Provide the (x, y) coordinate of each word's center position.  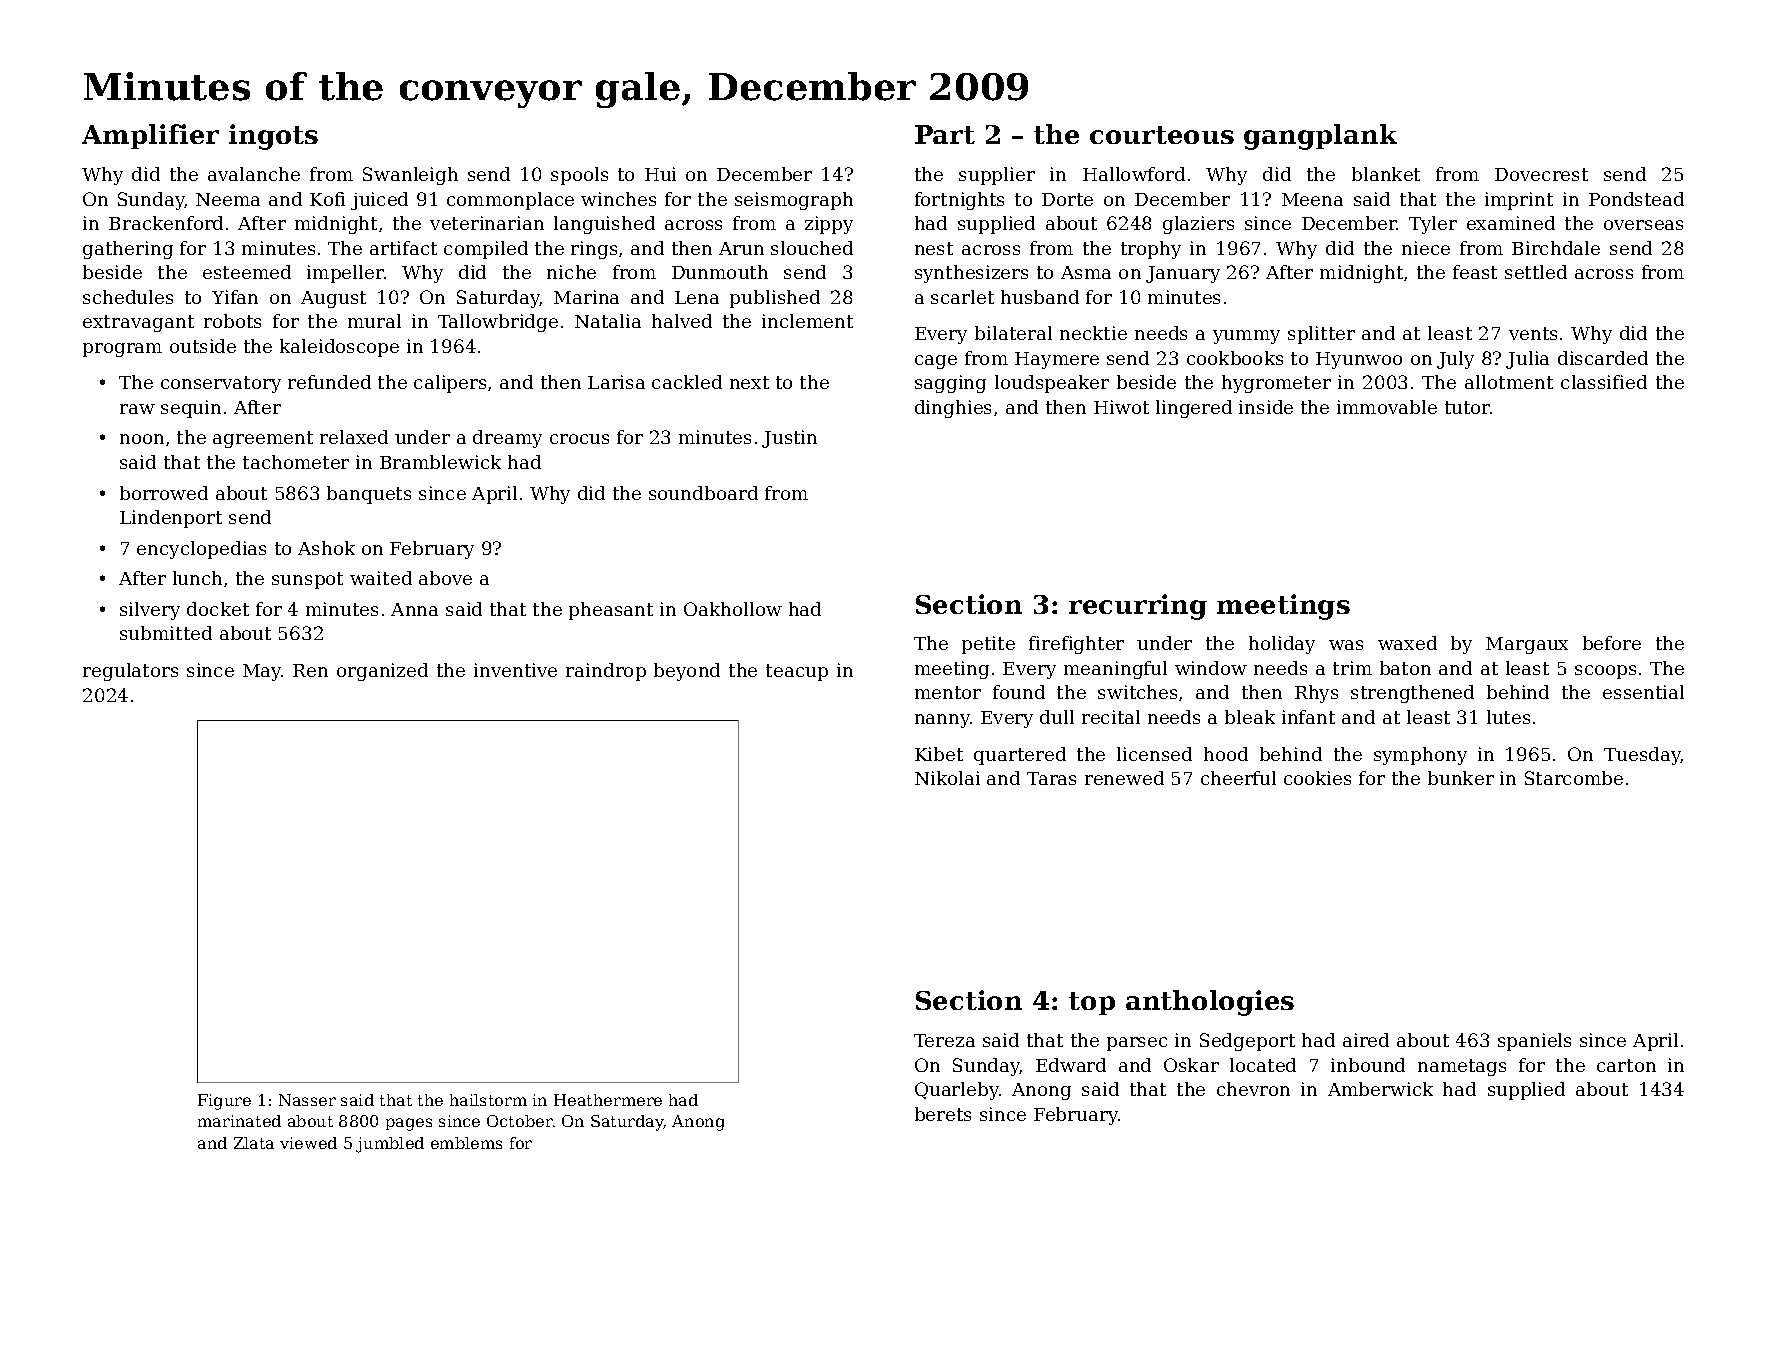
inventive (515, 670)
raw (137, 409)
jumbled (390, 1145)
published (775, 299)
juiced (379, 201)
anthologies (1210, 1003)
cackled (687, 382)
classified (1604, 382)
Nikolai (947, 778)
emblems (466, 1143)
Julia (1527, 360)
